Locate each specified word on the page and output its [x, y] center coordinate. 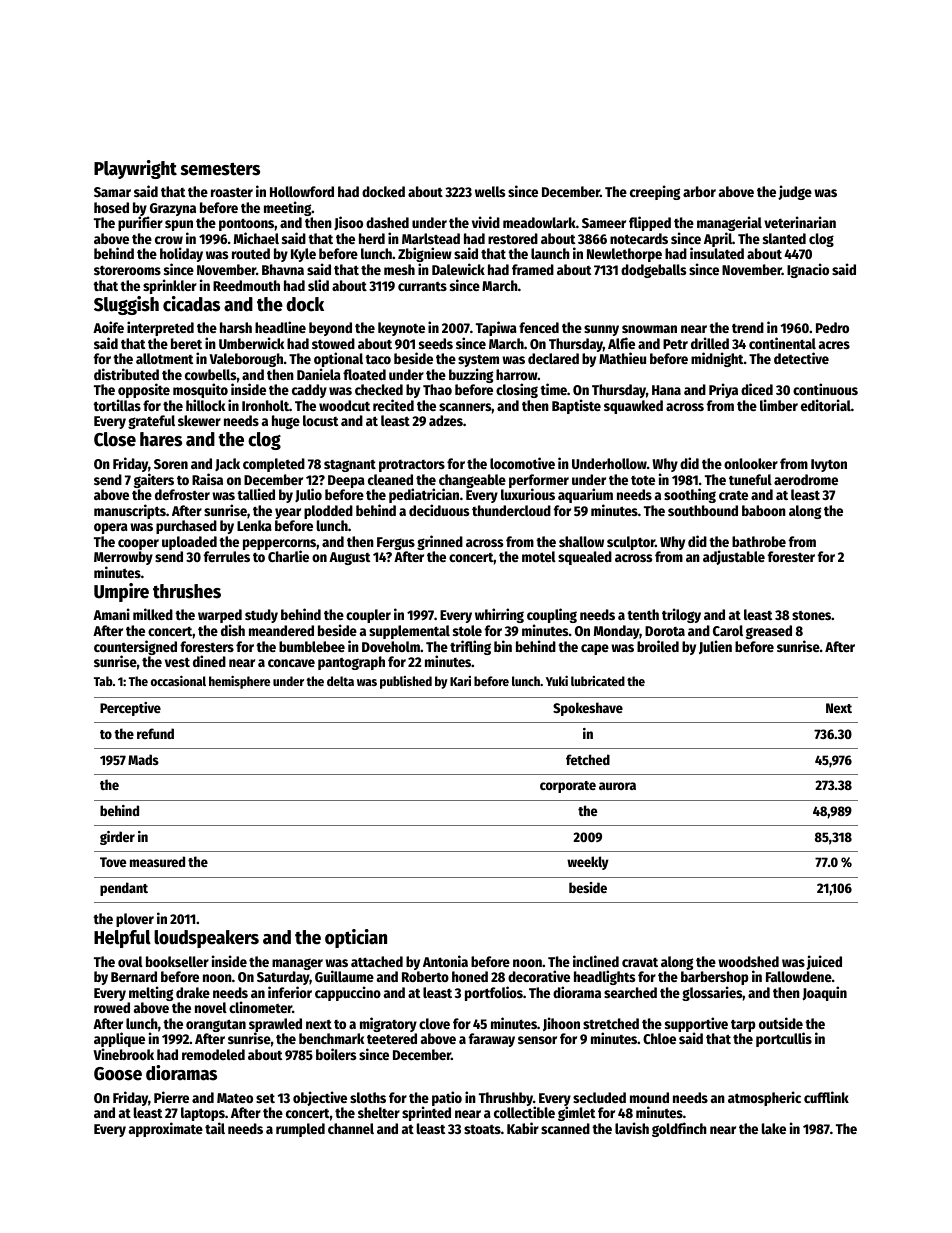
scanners [465, 407]
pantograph [351, 663]
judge [795, 192]
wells [490, 191]
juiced [824, 962]
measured [157, 861]
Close [115, 439]
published [406, 682]
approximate [166, 1129]
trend [748, 327]
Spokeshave [588, 709]
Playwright [135, 169]
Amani [111, 614]
